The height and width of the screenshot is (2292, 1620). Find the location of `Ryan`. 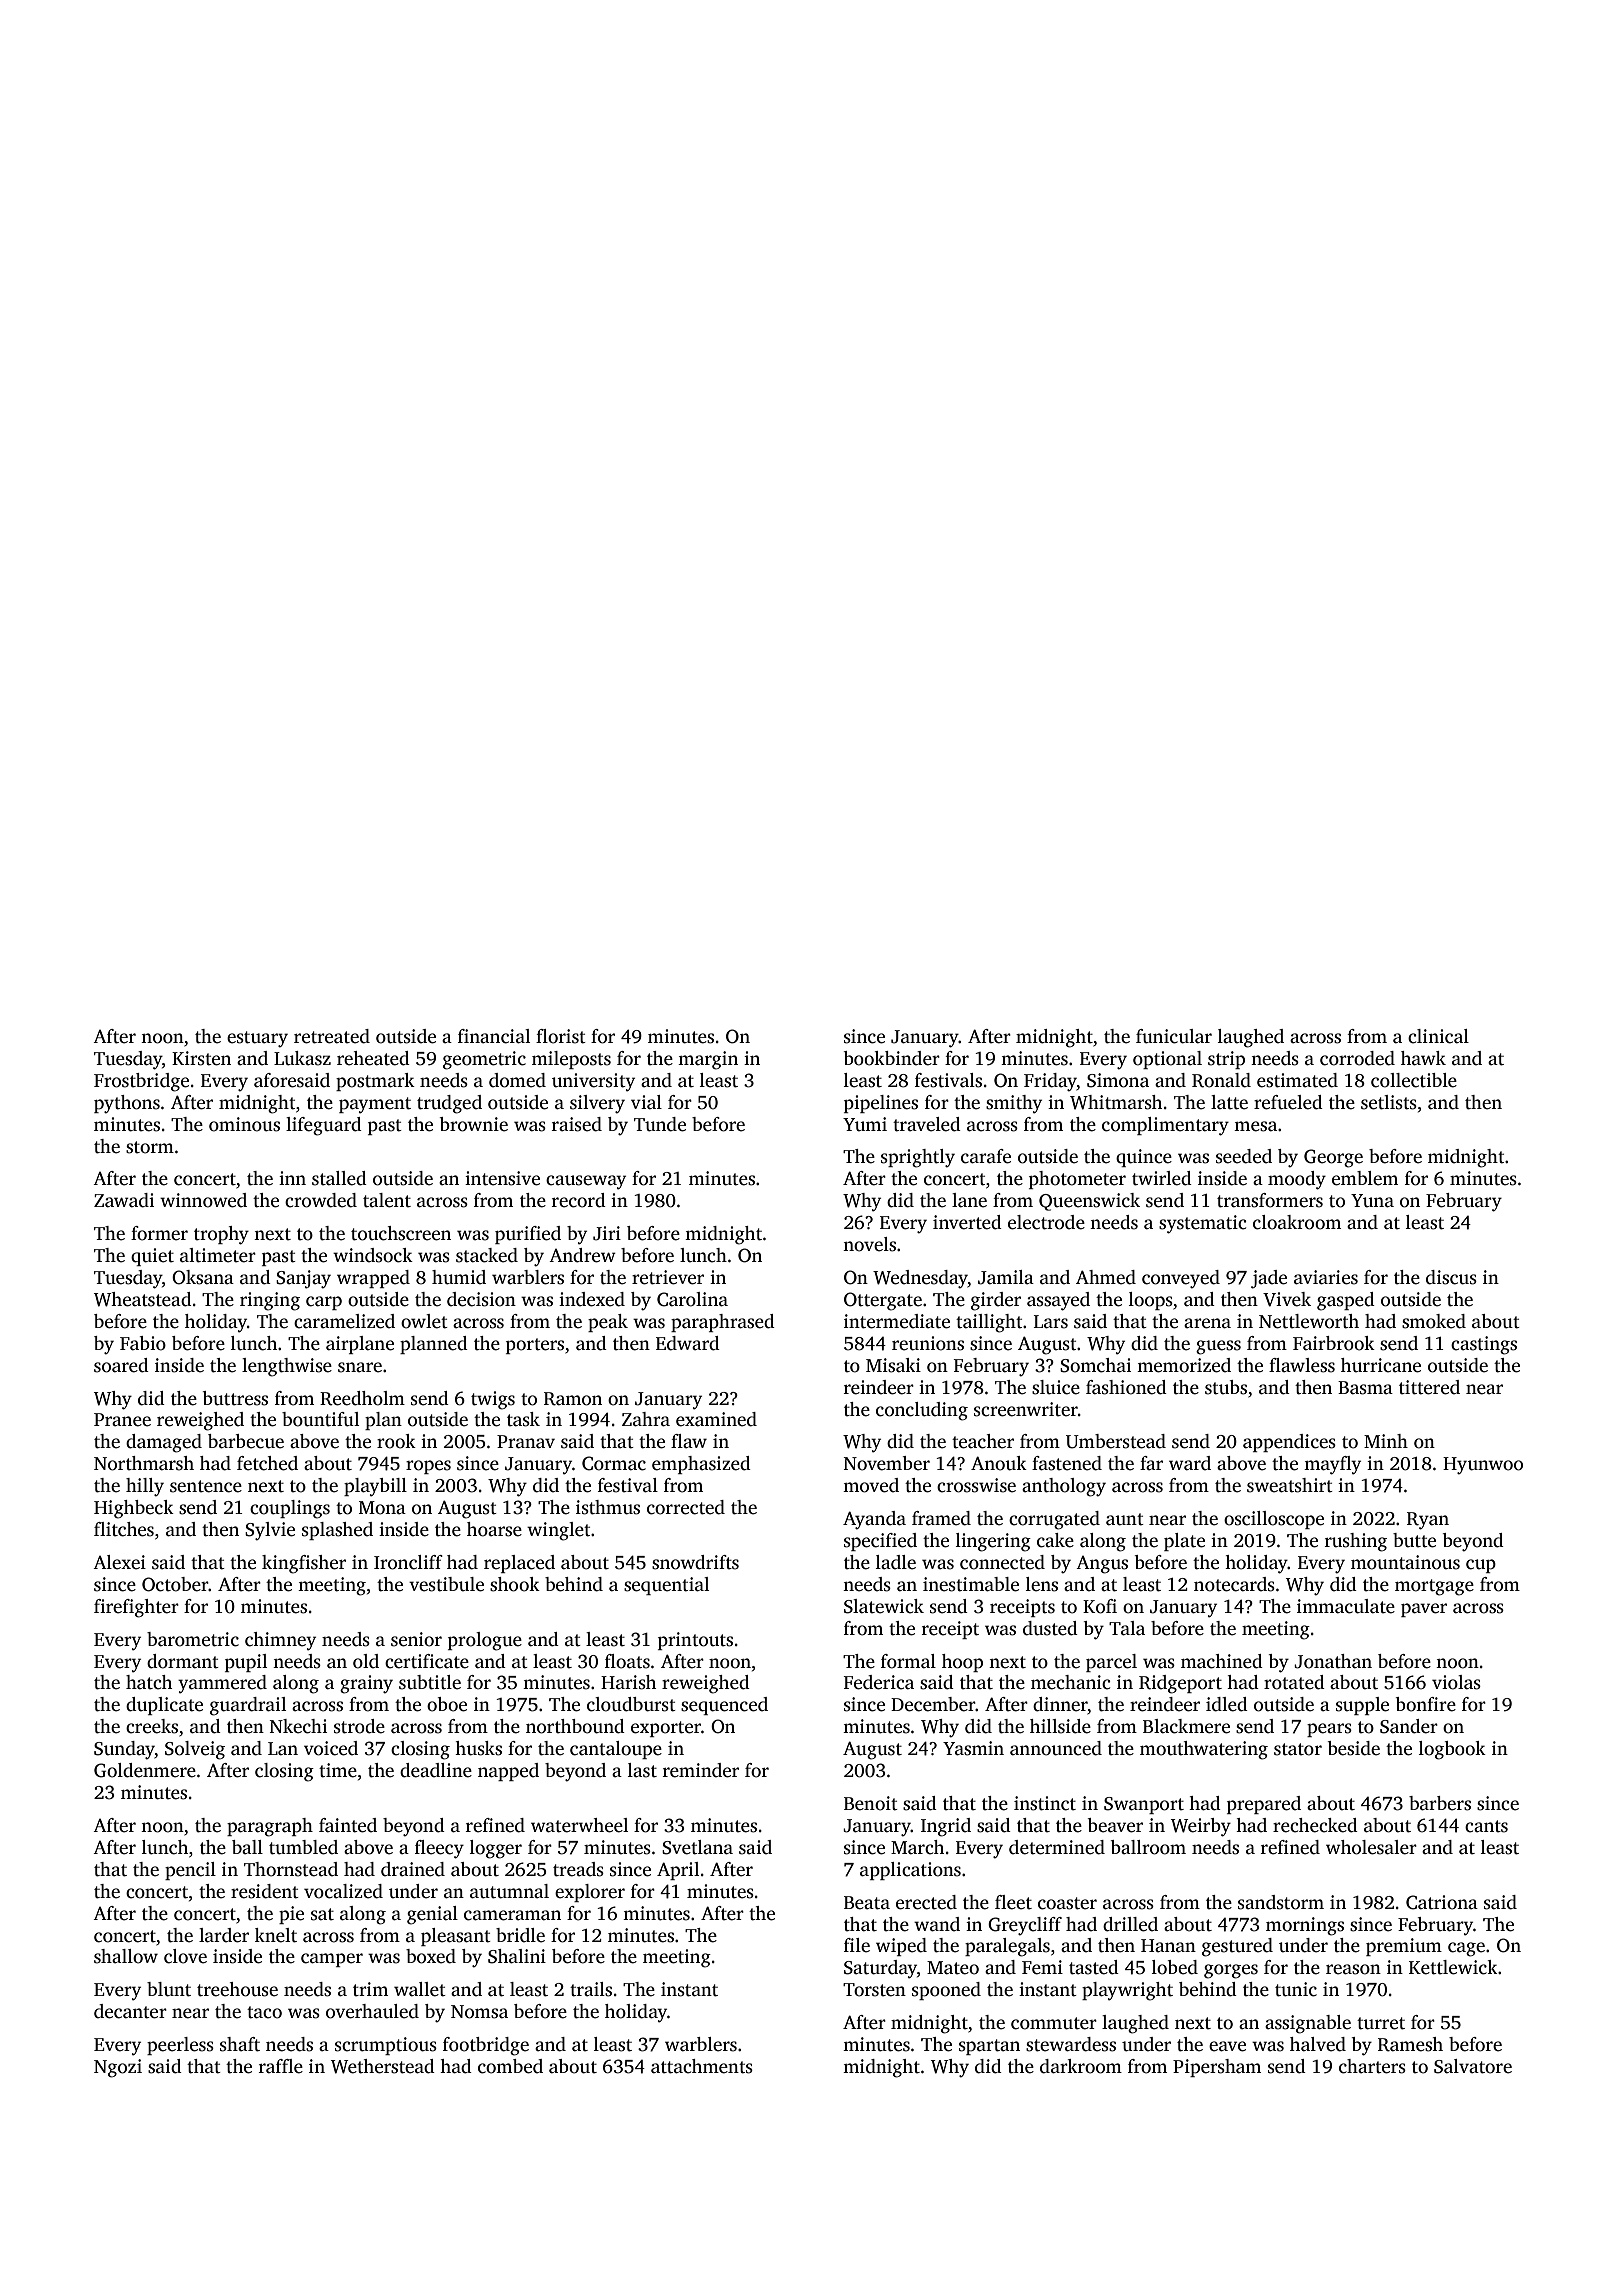

Ryan is located at coordinates (1428, 1521).
